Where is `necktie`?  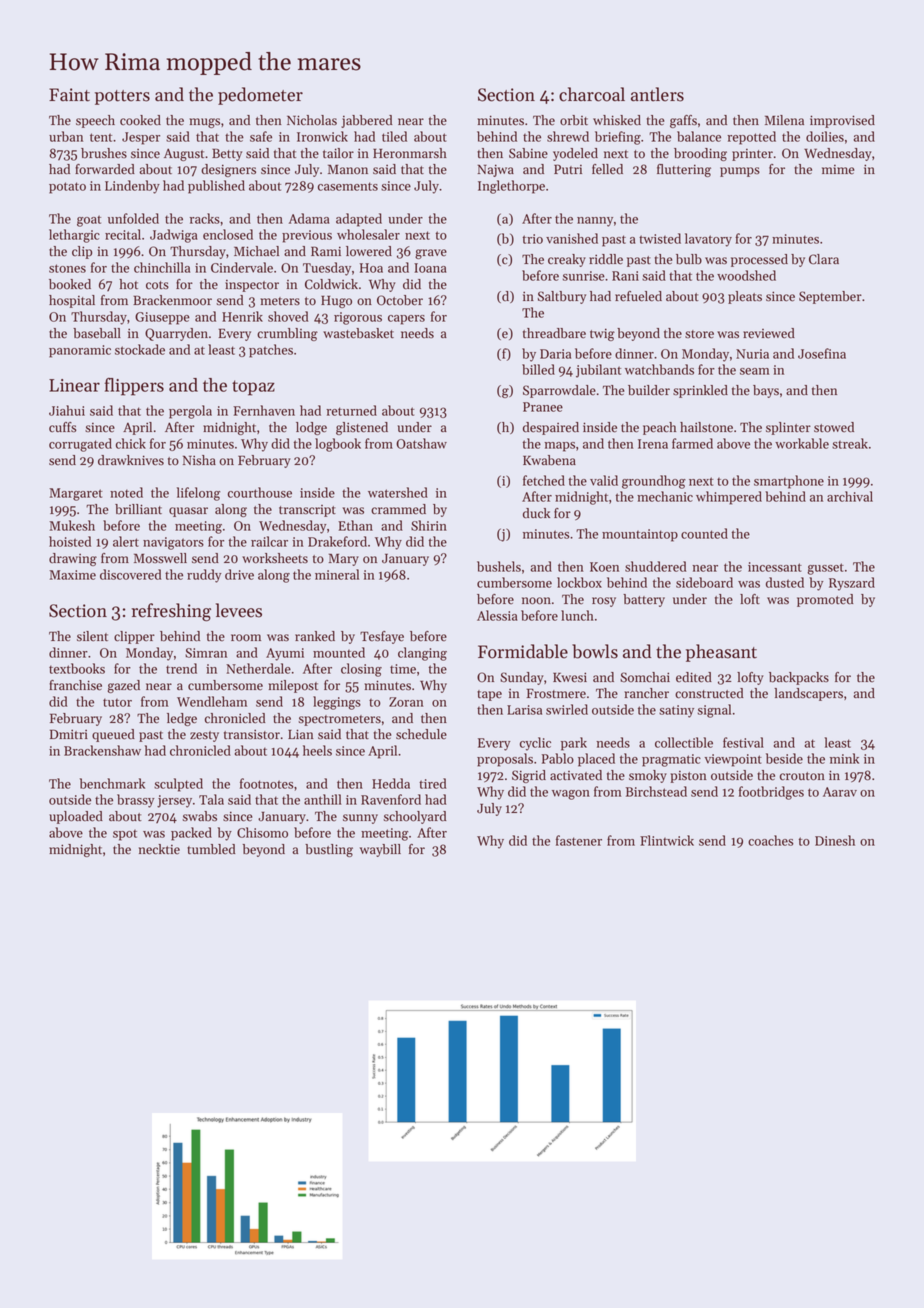 necktie is located at coordinates (159, 849).
